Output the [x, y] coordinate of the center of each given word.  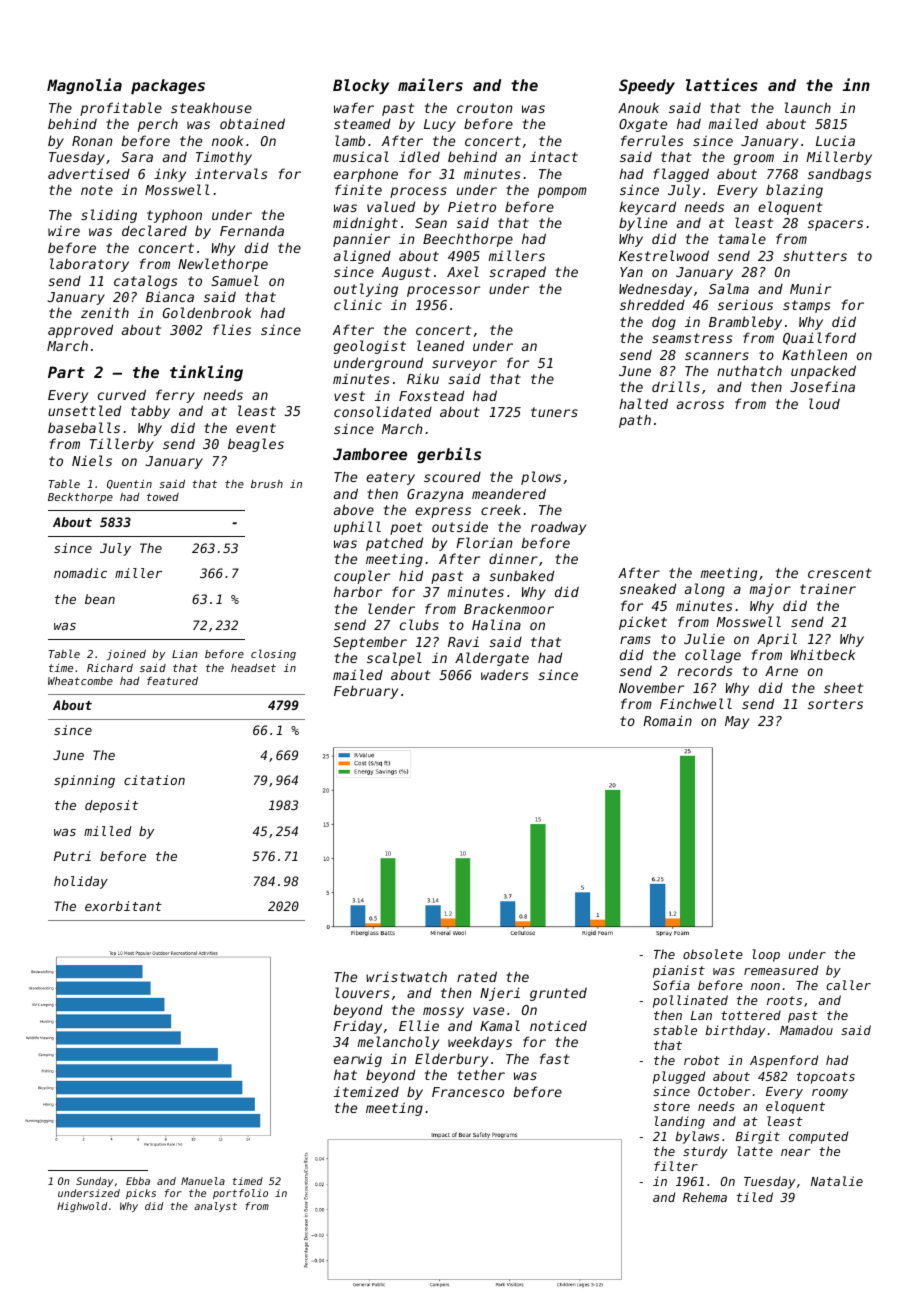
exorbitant [123, 906]
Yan [631, 272]
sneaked [648, 588]
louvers [362, 992]
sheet [843, 687]
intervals [231, 173]
